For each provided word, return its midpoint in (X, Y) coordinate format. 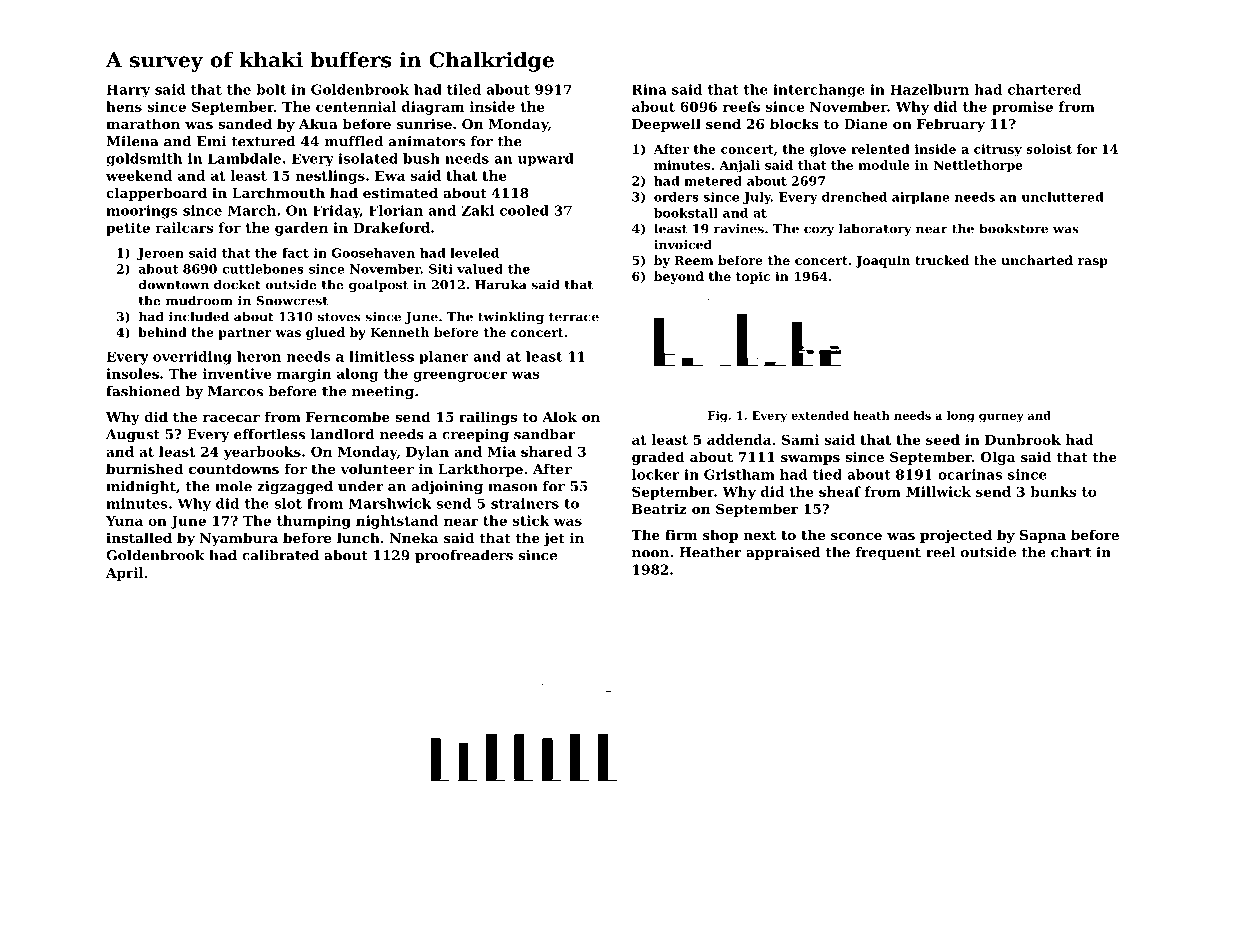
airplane (920, 198)
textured (263, 141)
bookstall (686, 213)
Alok (559, 416)
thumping (314, 522)
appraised (783, 553)
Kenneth (399, 332)
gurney (1001, 418)
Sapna (1043, 536)
